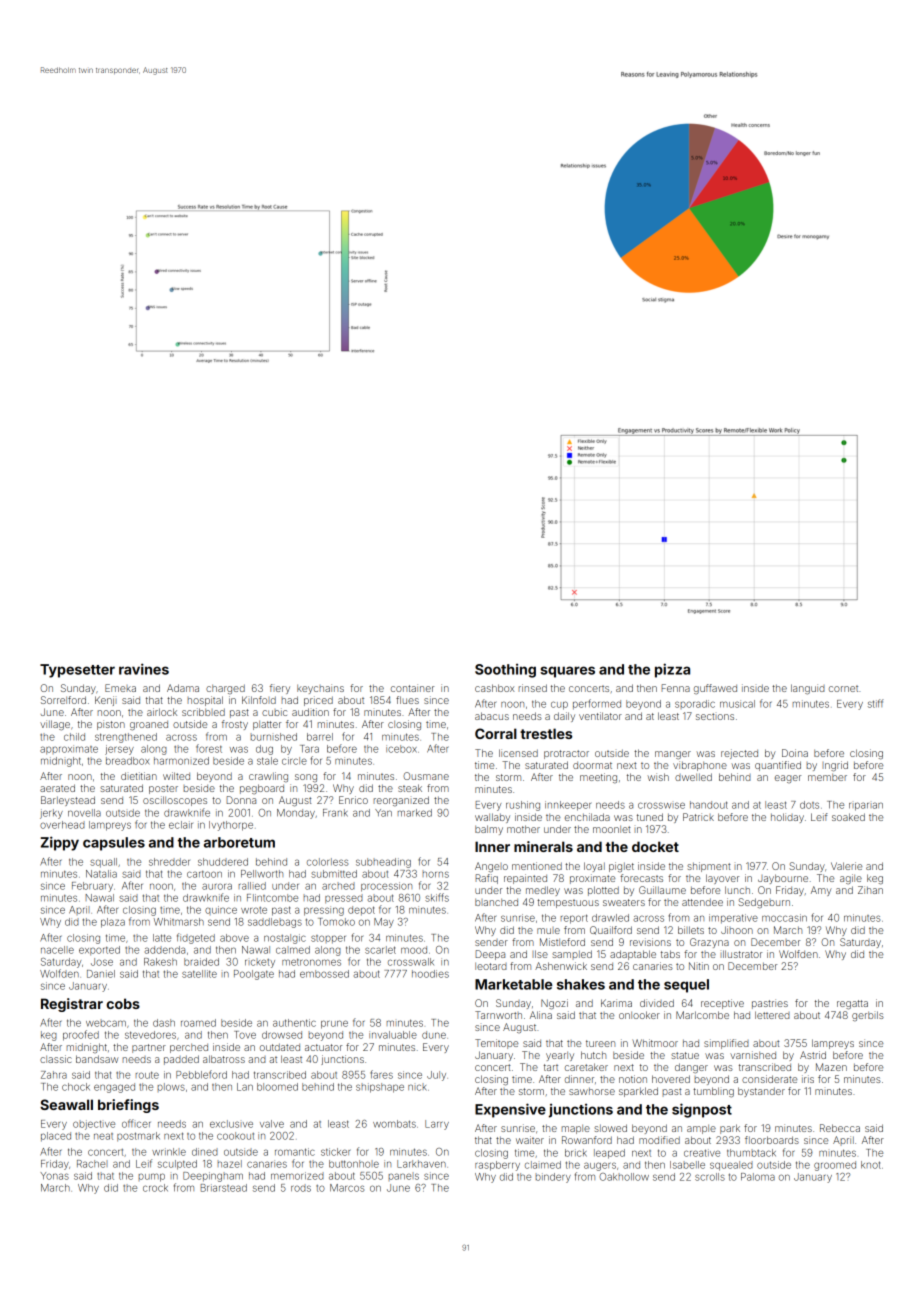 The height and width of the page is (1308, 924). What do you see at coordinates (196, 938) in the page?
I see `fidgeted` at bounding box center [196, 938].
